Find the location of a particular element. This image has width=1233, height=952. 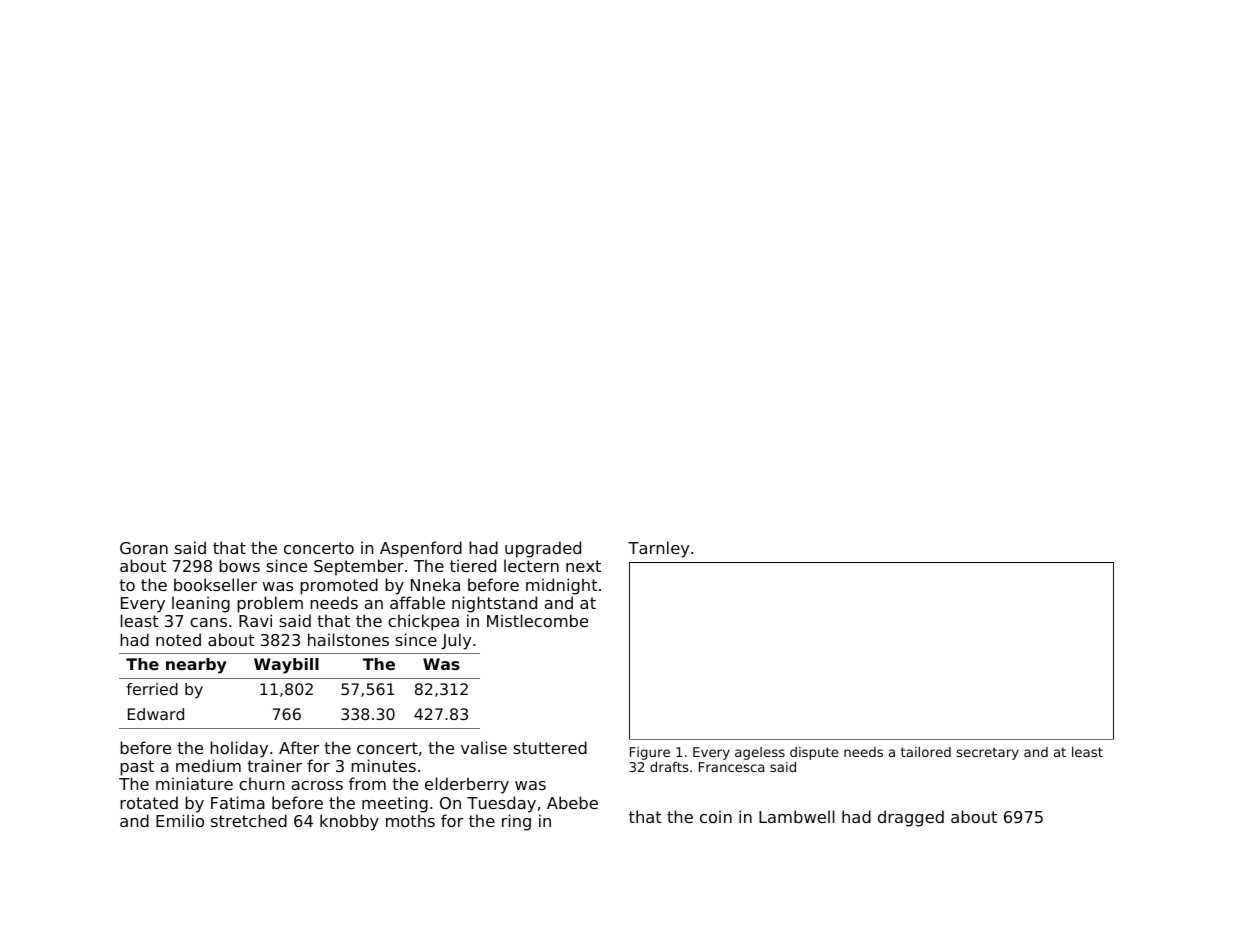

midnight is located at coordinates (562, 586).
